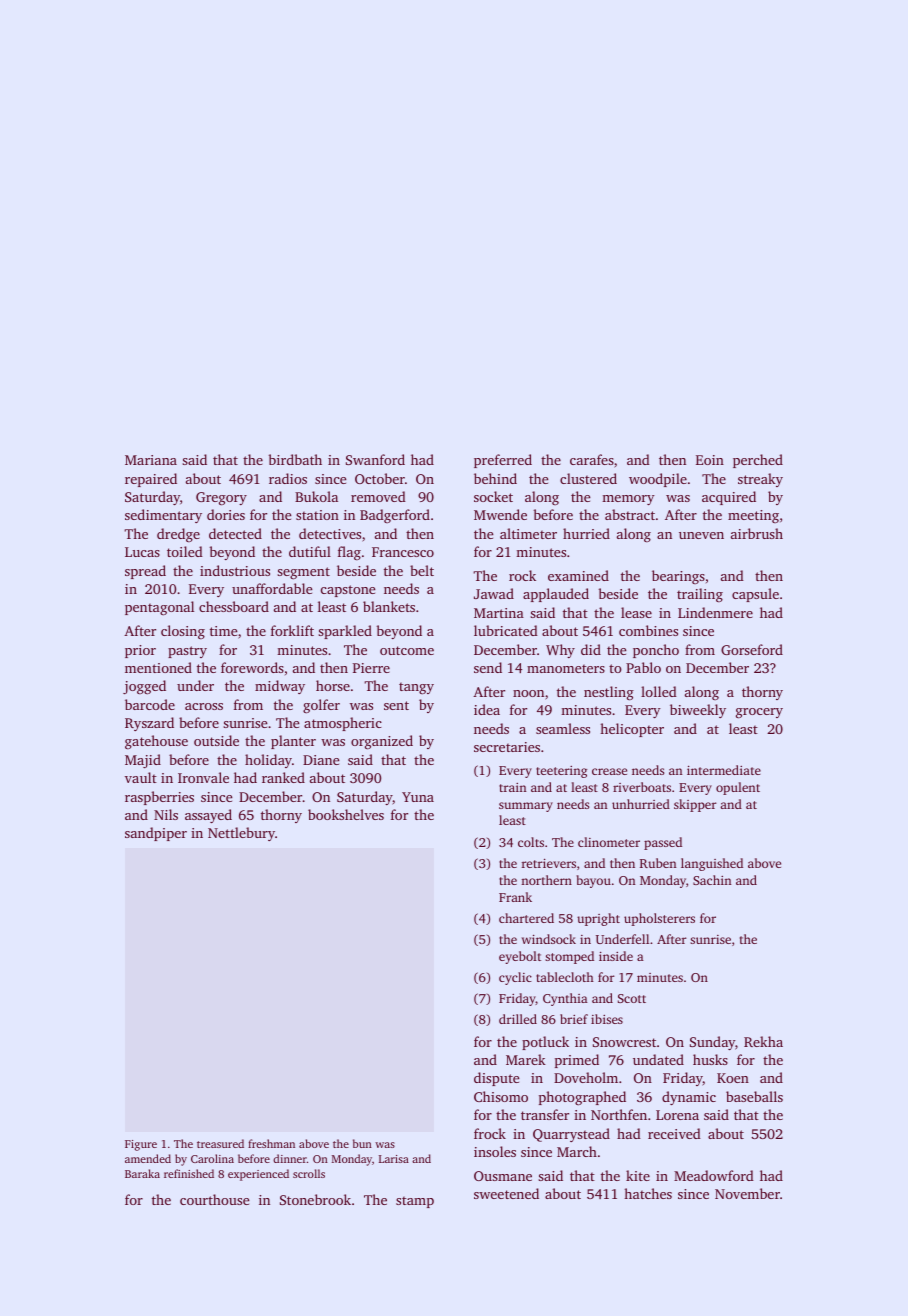 Image resolution: width=908 pixels, height=1316 pixels. Describe the element at coordinates (235, 533) in the document. I see `detected` at that location.
